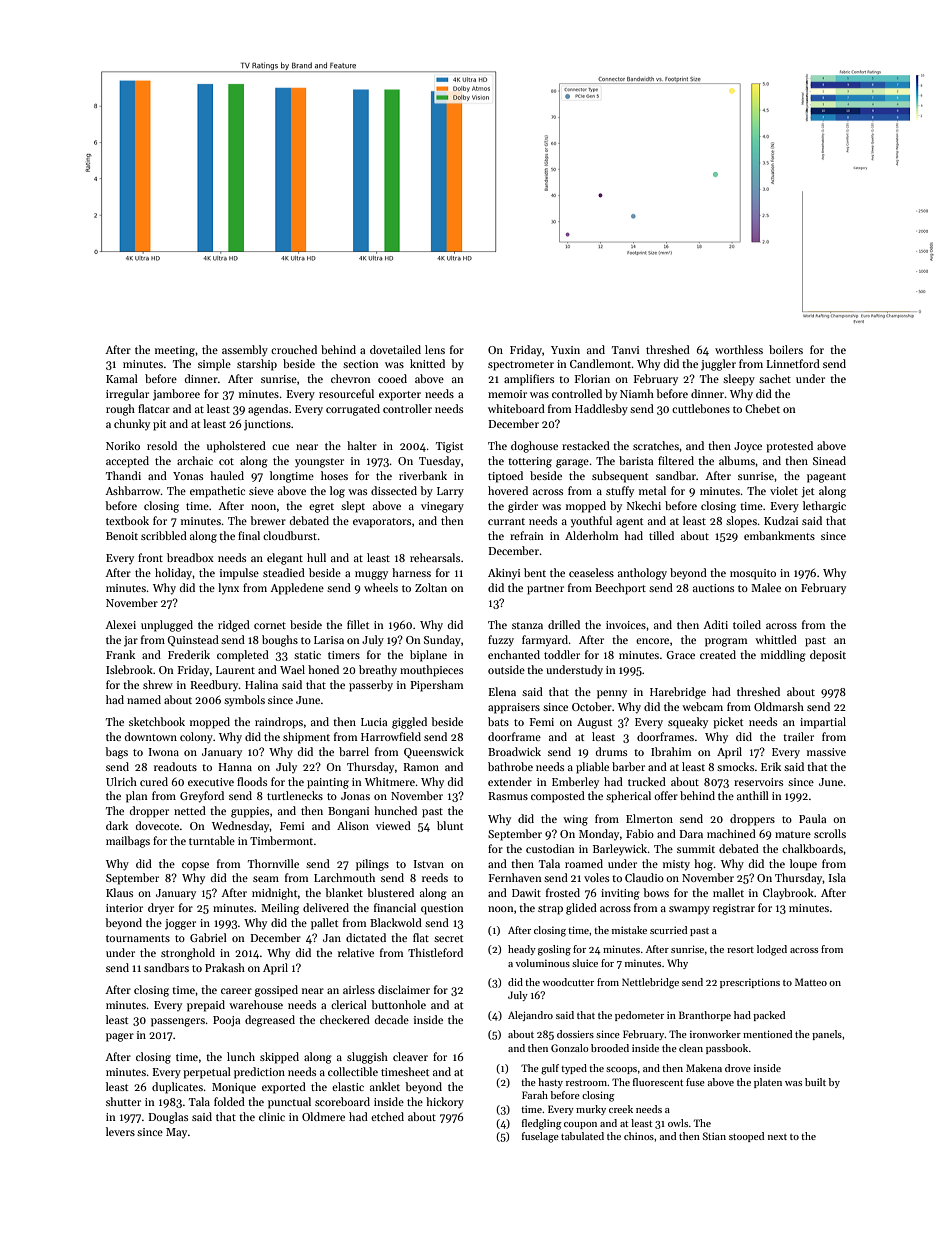  Describe the element at coordinates (178, 1022) in the screenshot. I see `passengers` at that location.
